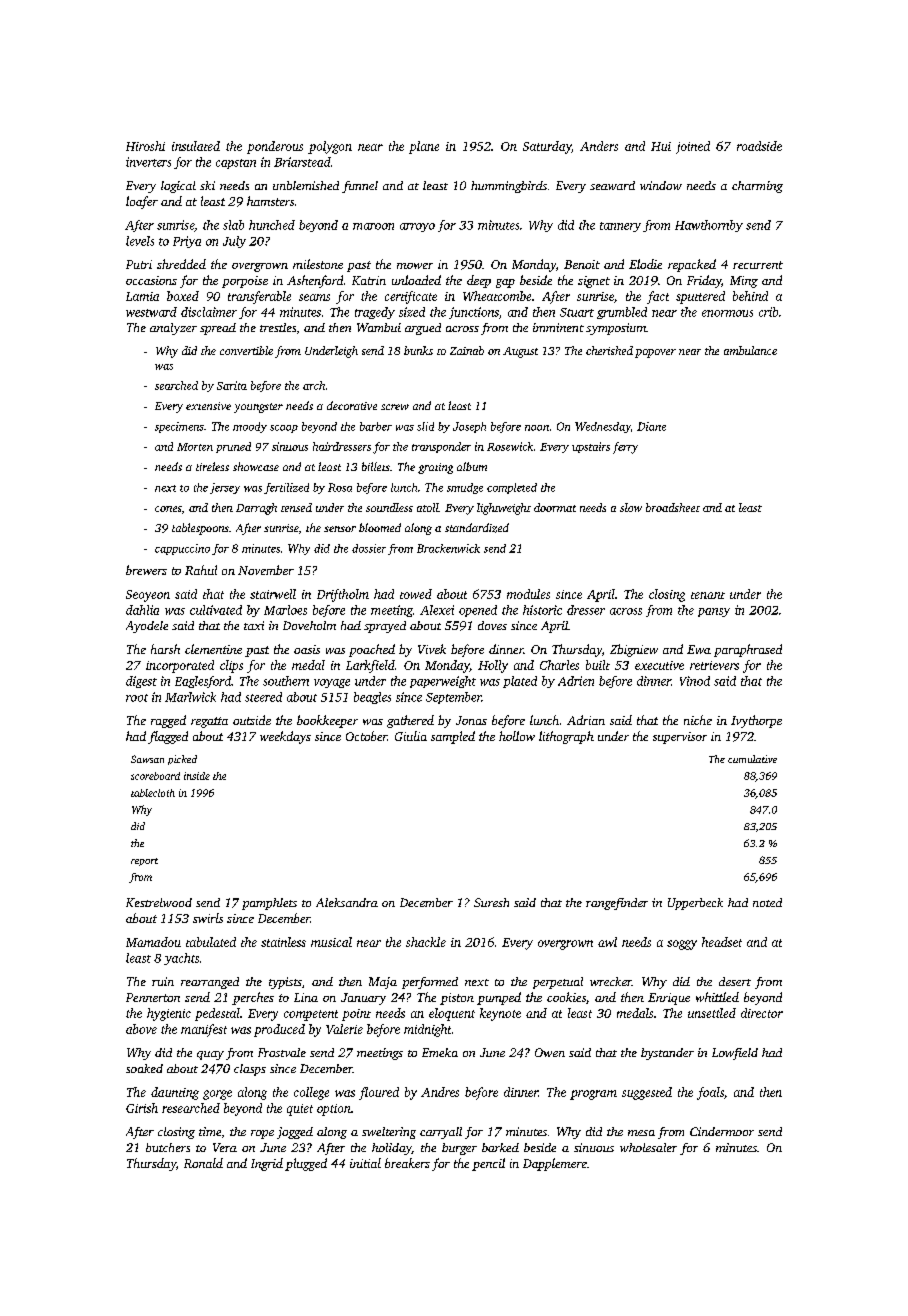  Describe the element at coordinates (437, 610) in the page. I see `Alexei` at that location.
